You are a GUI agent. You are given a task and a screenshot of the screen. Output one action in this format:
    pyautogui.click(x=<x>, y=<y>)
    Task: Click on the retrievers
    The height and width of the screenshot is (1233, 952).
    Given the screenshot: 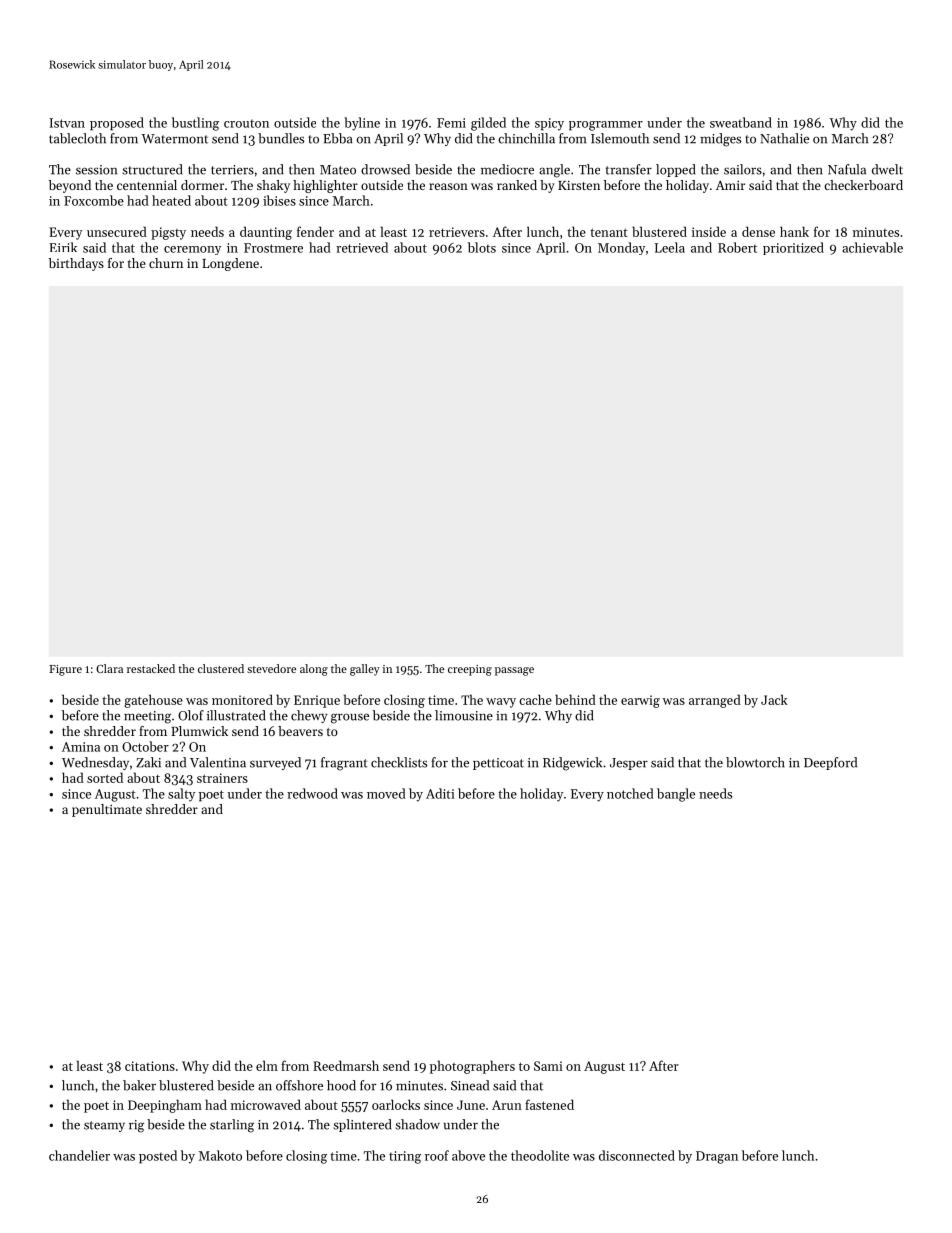 What is the action you would take?
    pyautogui.click(x=457, y=232)
